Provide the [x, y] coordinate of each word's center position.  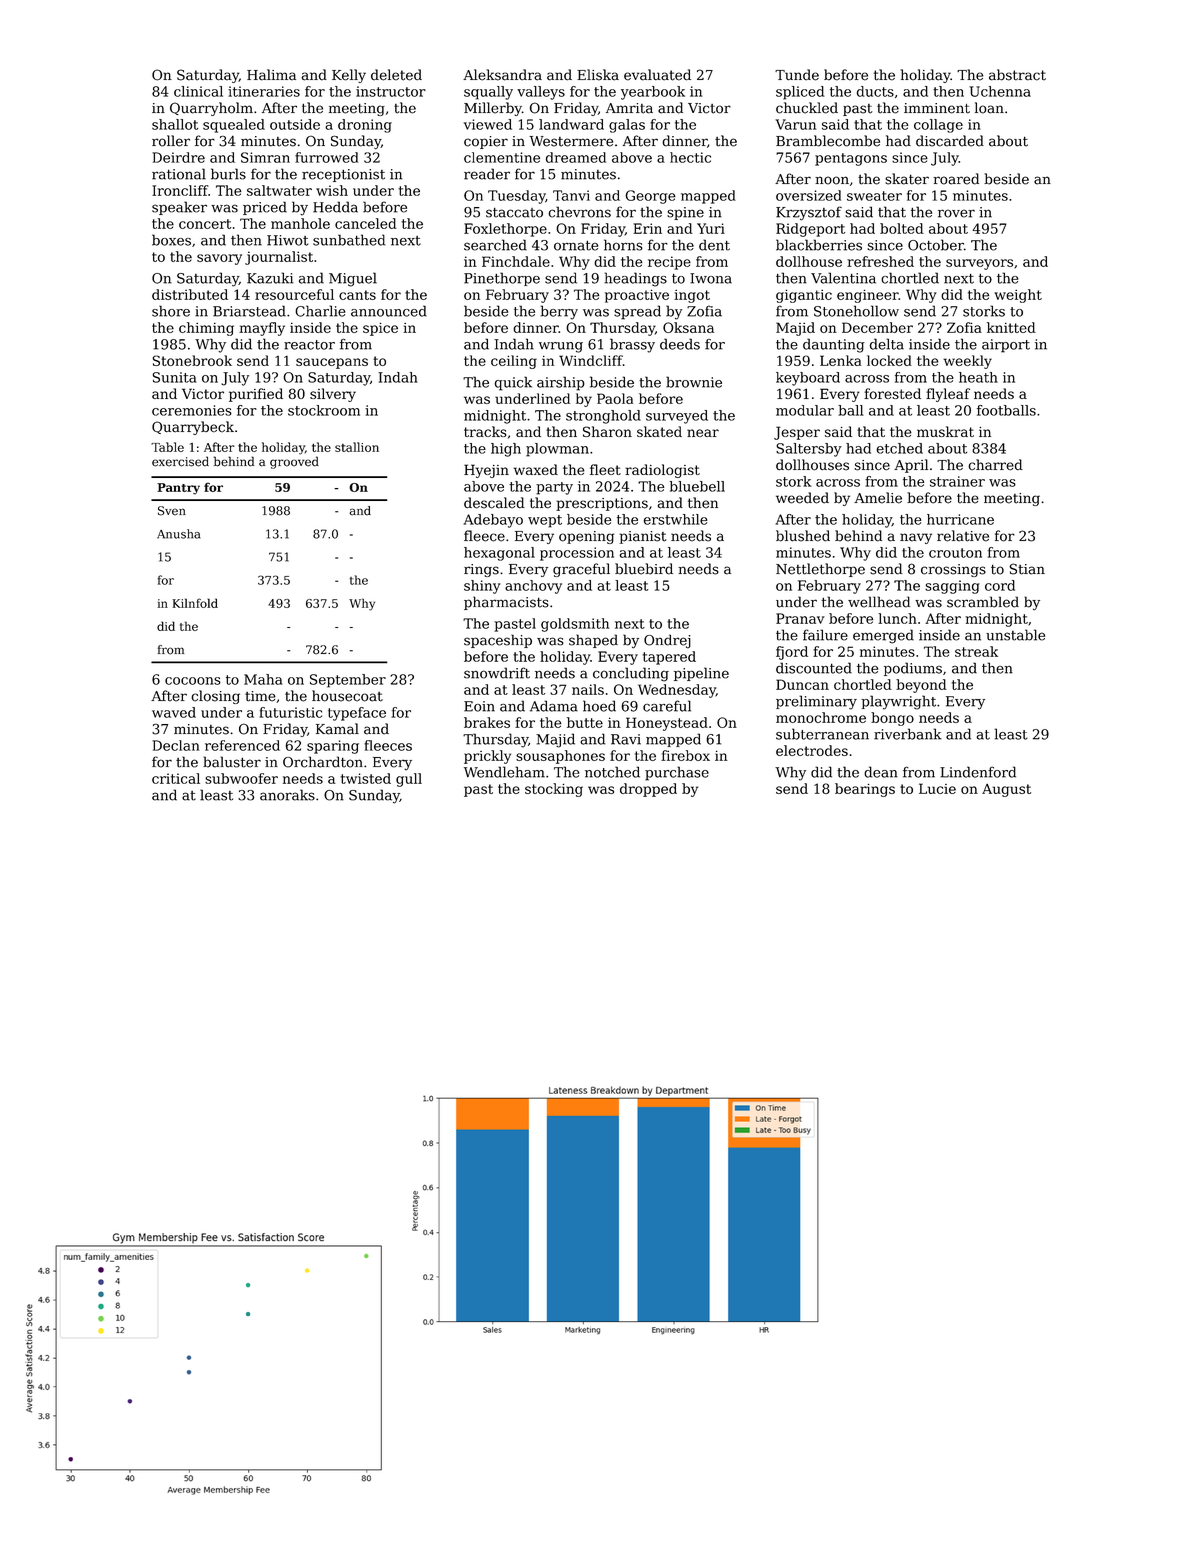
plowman [557, 450]
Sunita [174, 377]
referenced [242, 745]
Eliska [598, 75]
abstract [1017, 75]
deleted [396, 75]
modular [805, 410]
